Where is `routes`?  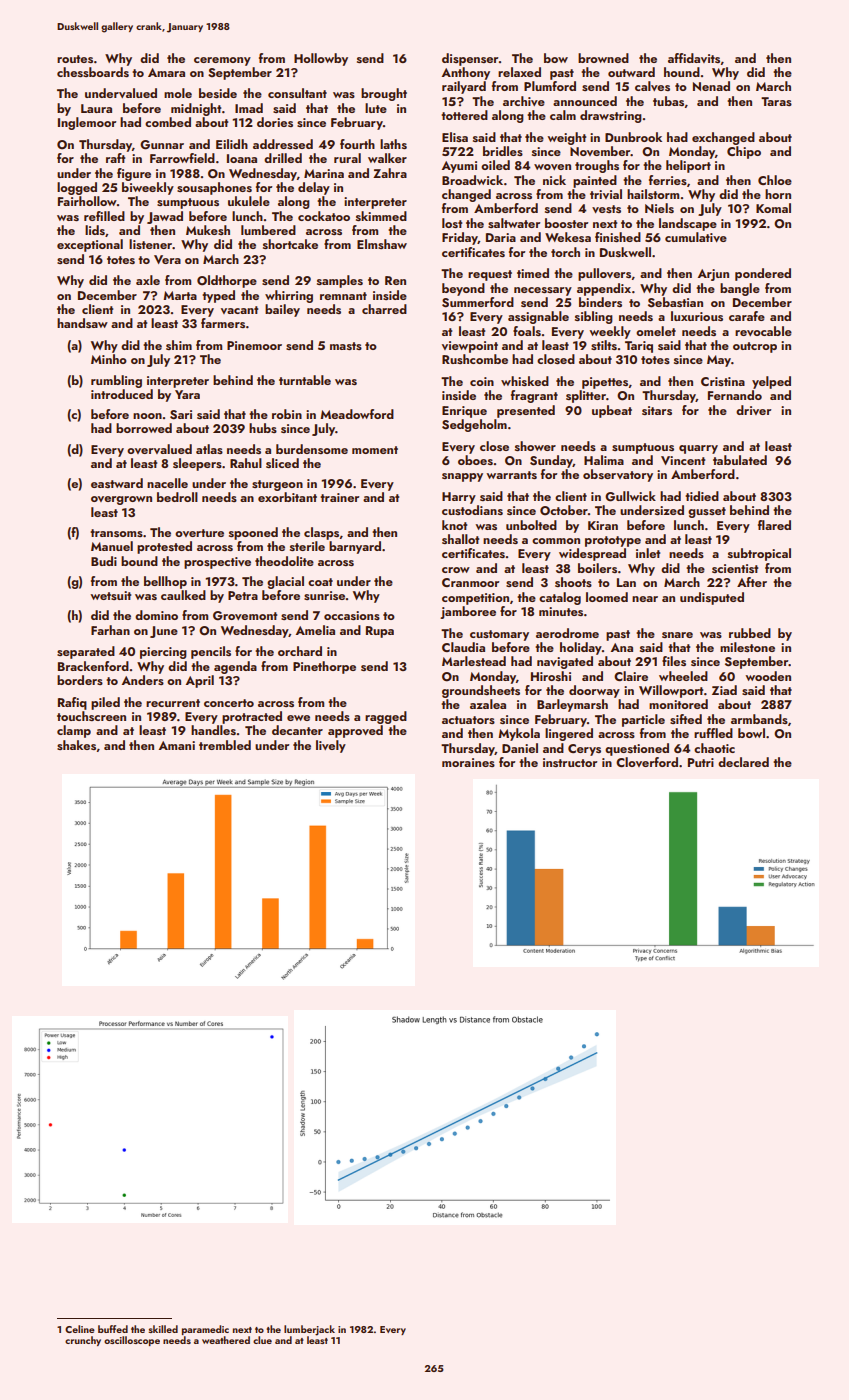 routes is located at coordinates (75, 59).
